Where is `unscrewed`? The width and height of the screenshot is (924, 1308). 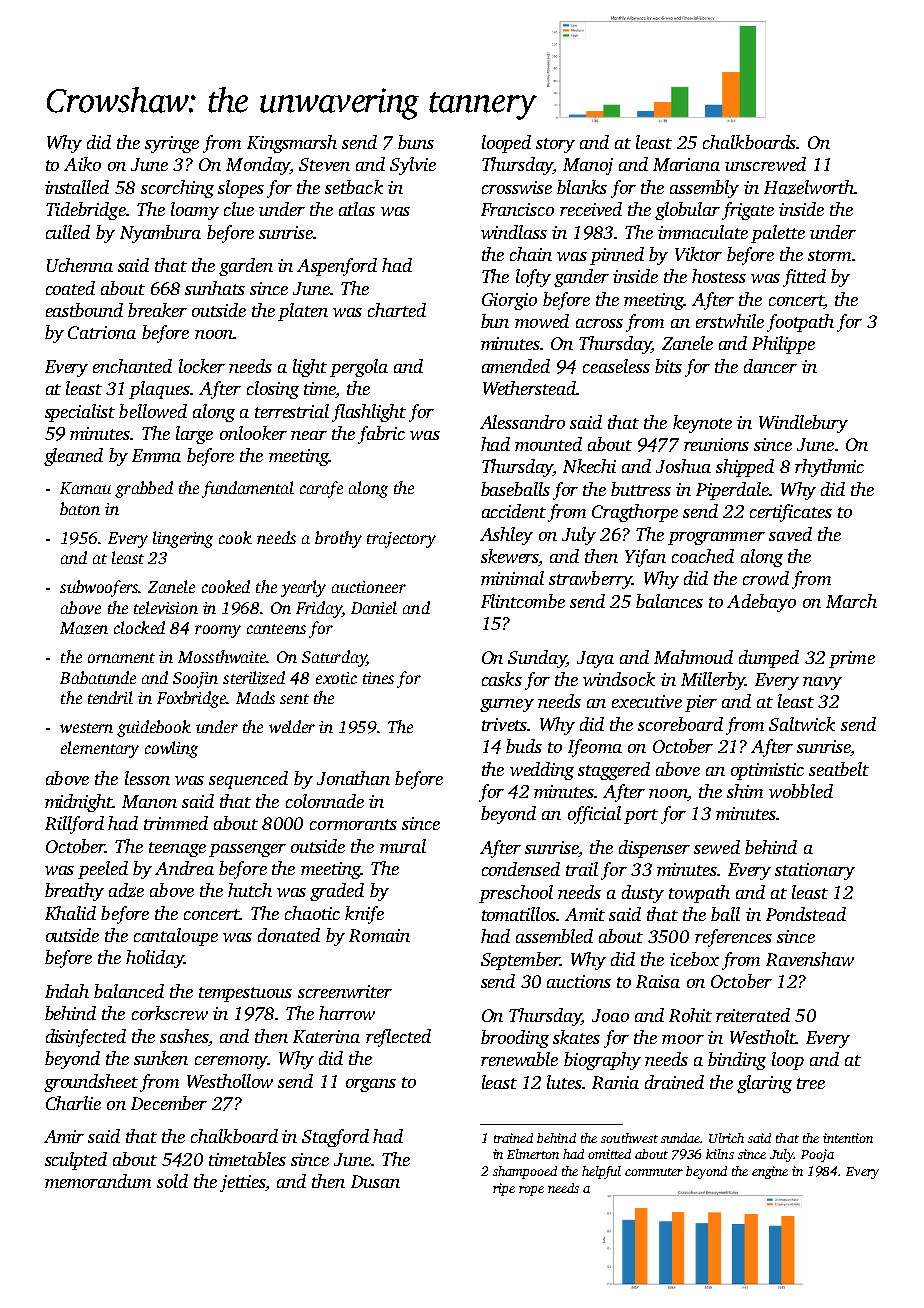 unscrewed is located at coordinates (765, 164).
